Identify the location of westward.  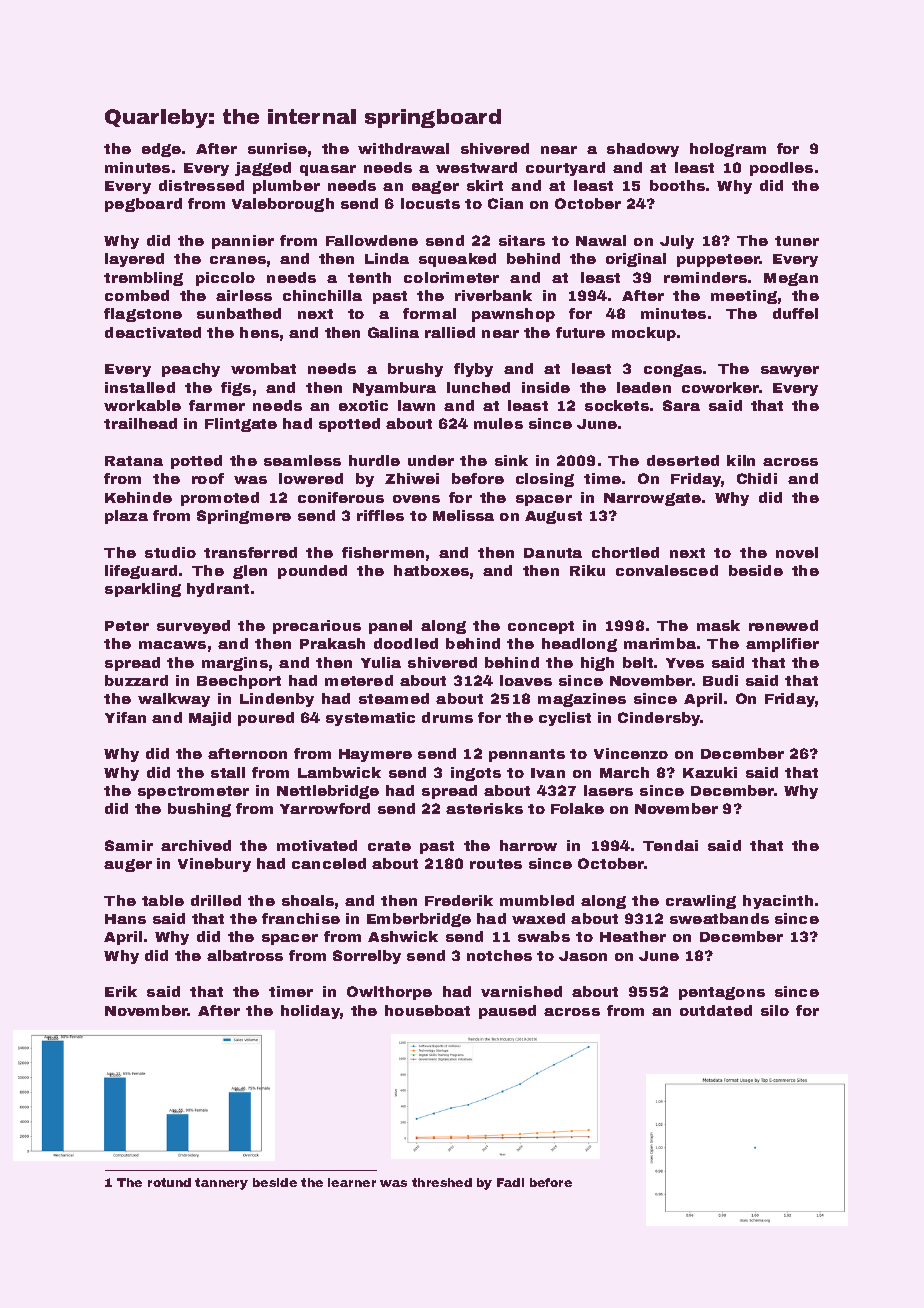
(476, 167).
